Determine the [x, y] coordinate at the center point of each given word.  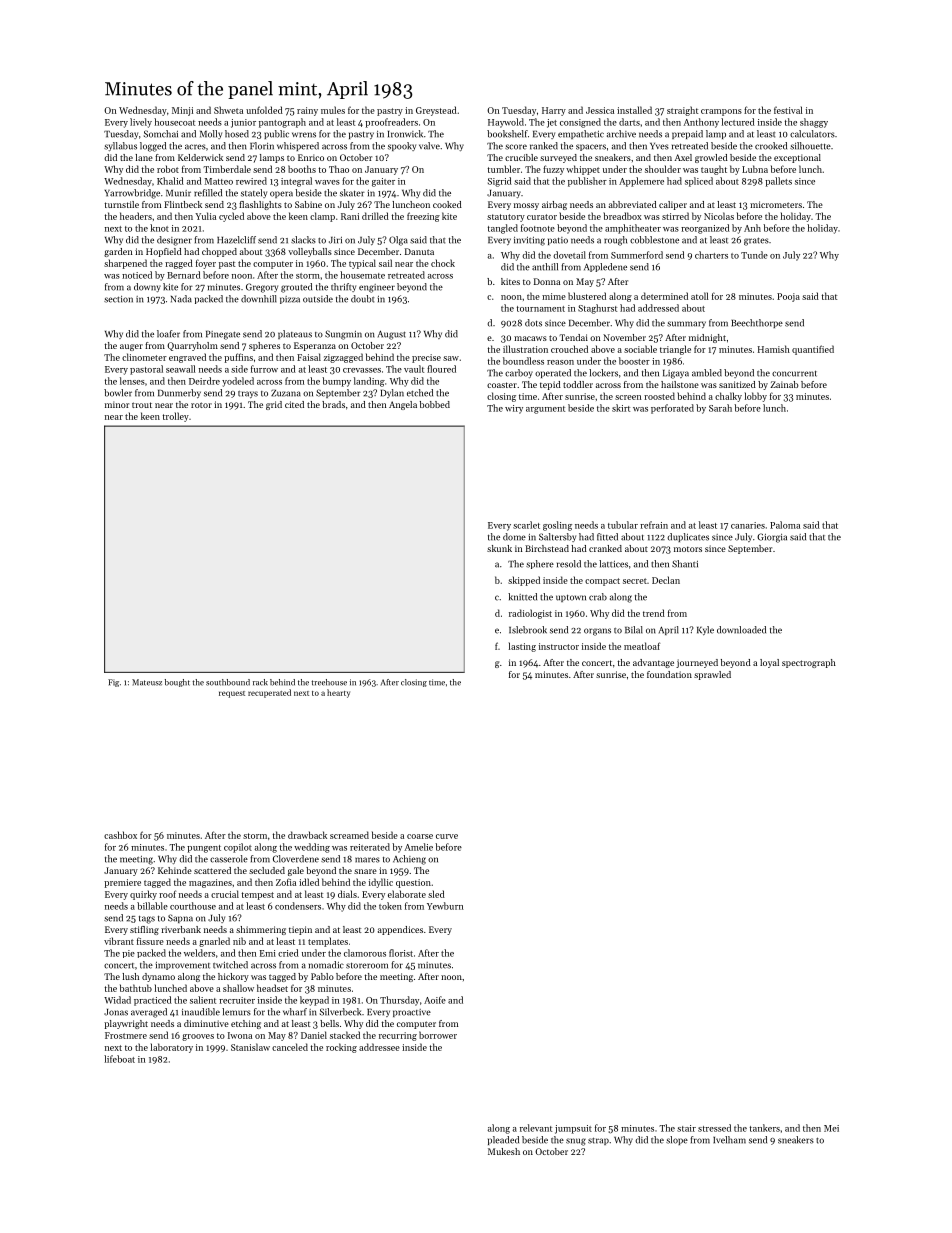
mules [333, 110]
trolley [176, 417]
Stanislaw [250, 1047]
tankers [765, 1128]
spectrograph [809, 663]
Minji [182, 111]
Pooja [788, 297]
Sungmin [343, 335]
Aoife [435, 1000]
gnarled [214, 942]
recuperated [269, 693]
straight [682, 111]
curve [447, 836]
